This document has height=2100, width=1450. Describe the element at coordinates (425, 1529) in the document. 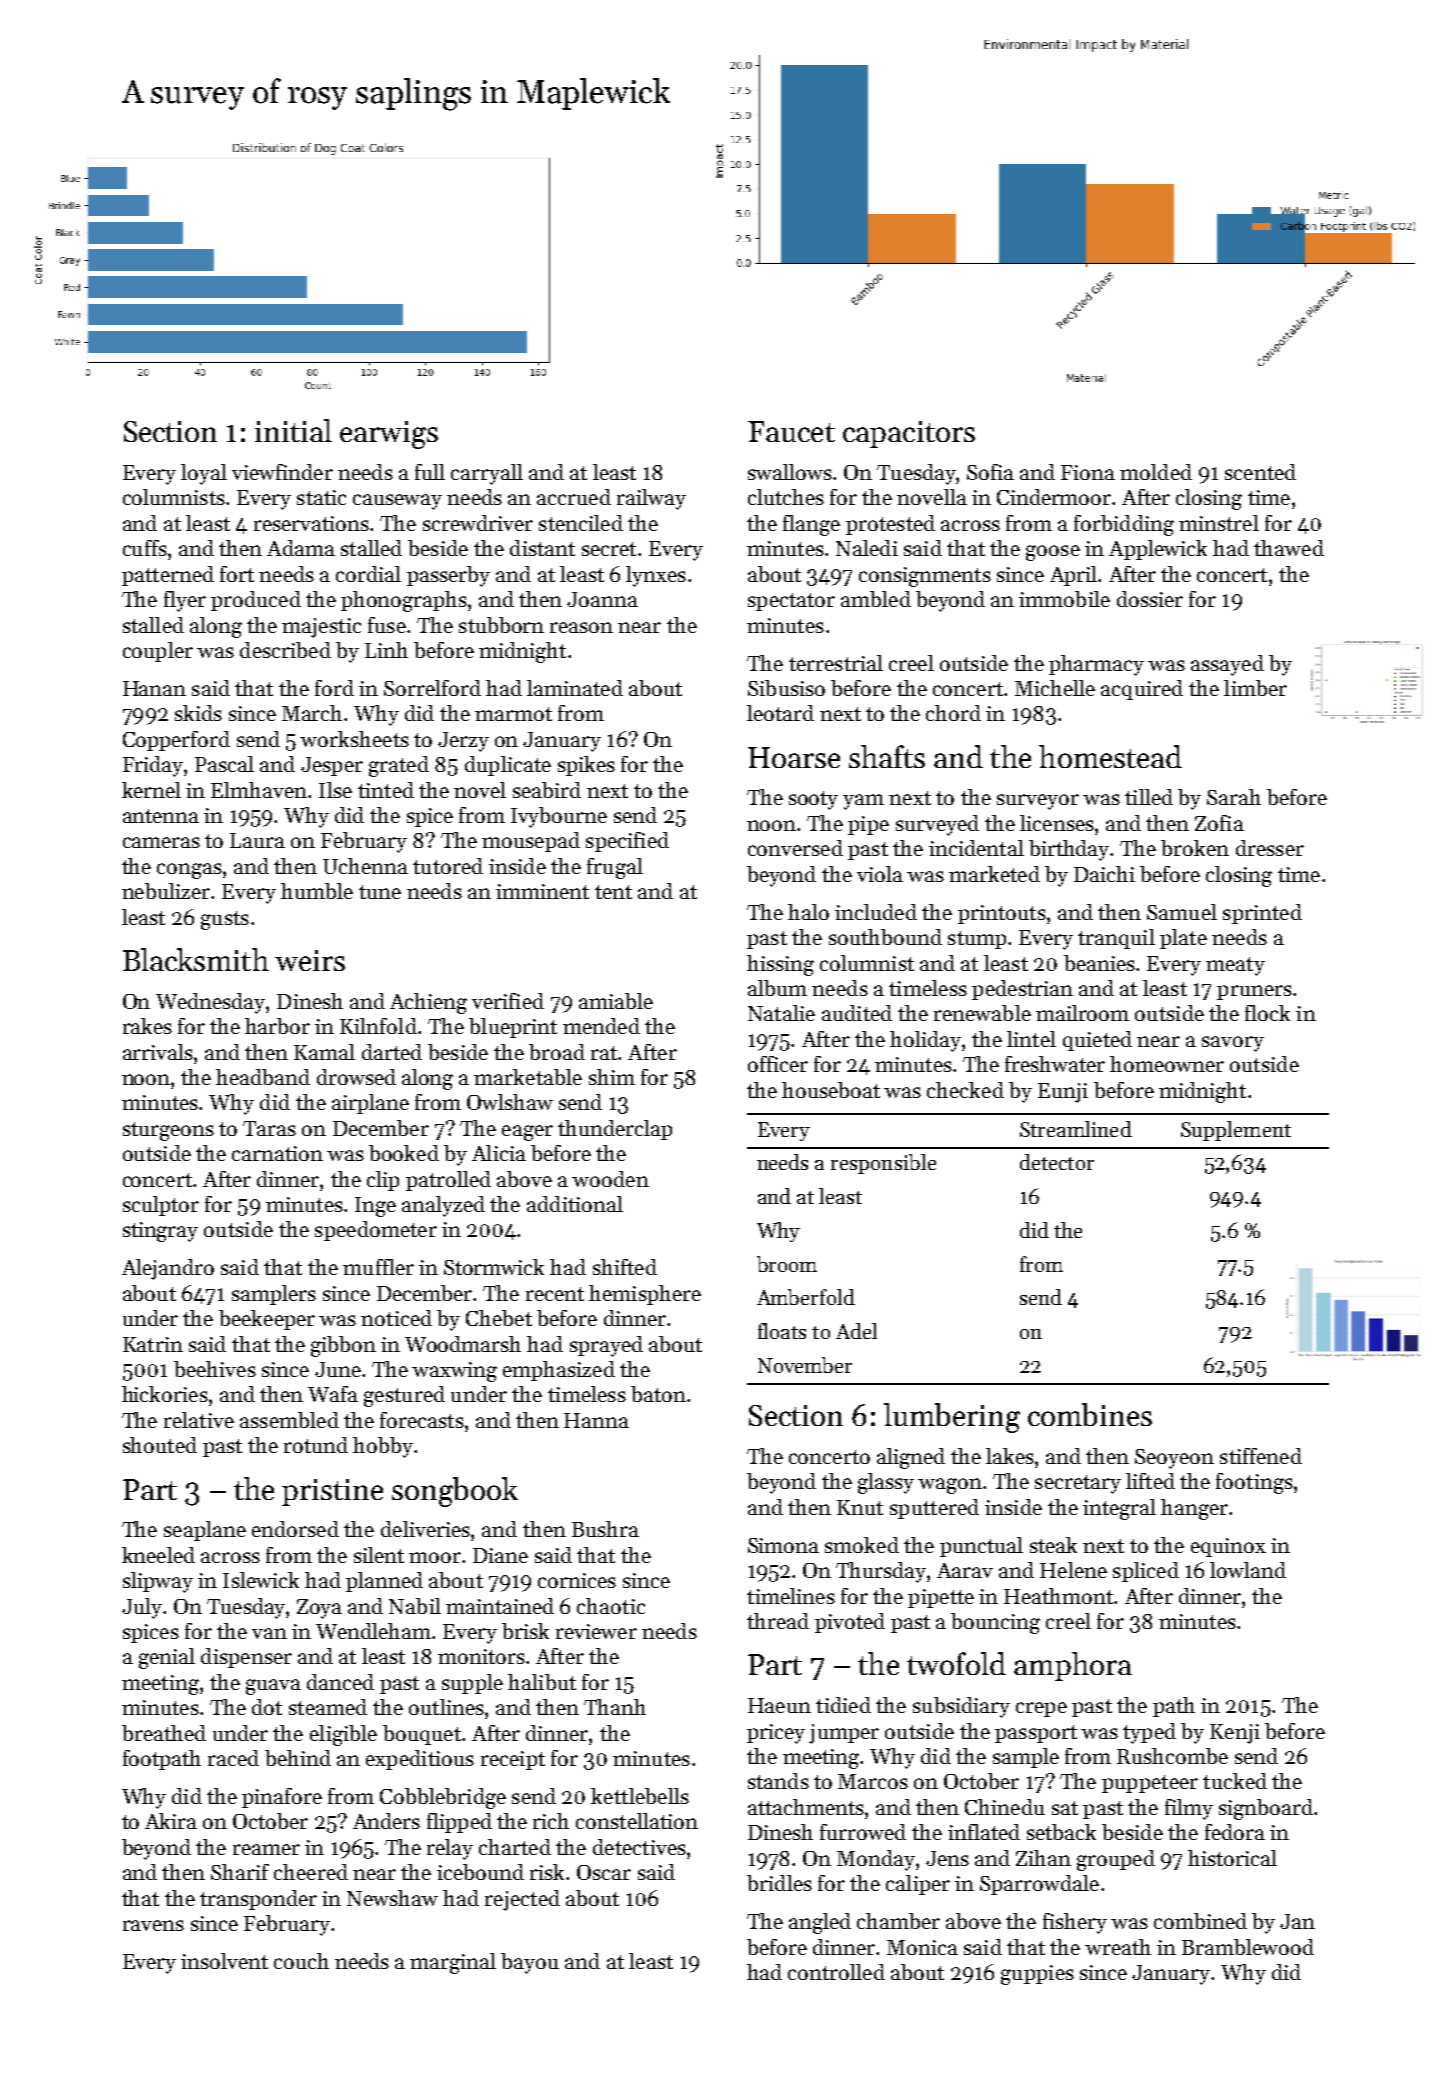

I see `deliveries` at that location.
